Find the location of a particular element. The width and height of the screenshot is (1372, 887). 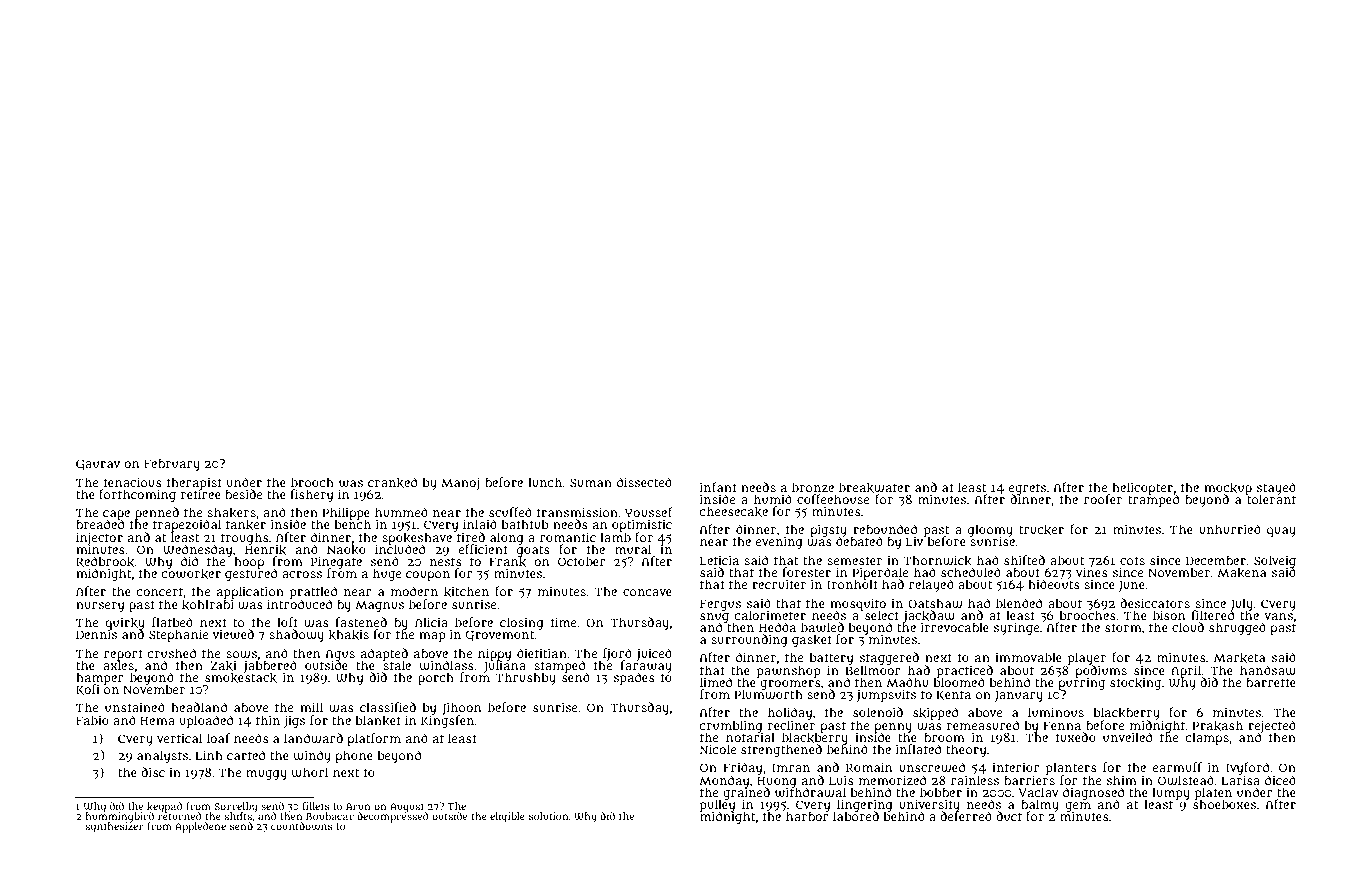

desiccators is located at coordinates (1155, 603).
